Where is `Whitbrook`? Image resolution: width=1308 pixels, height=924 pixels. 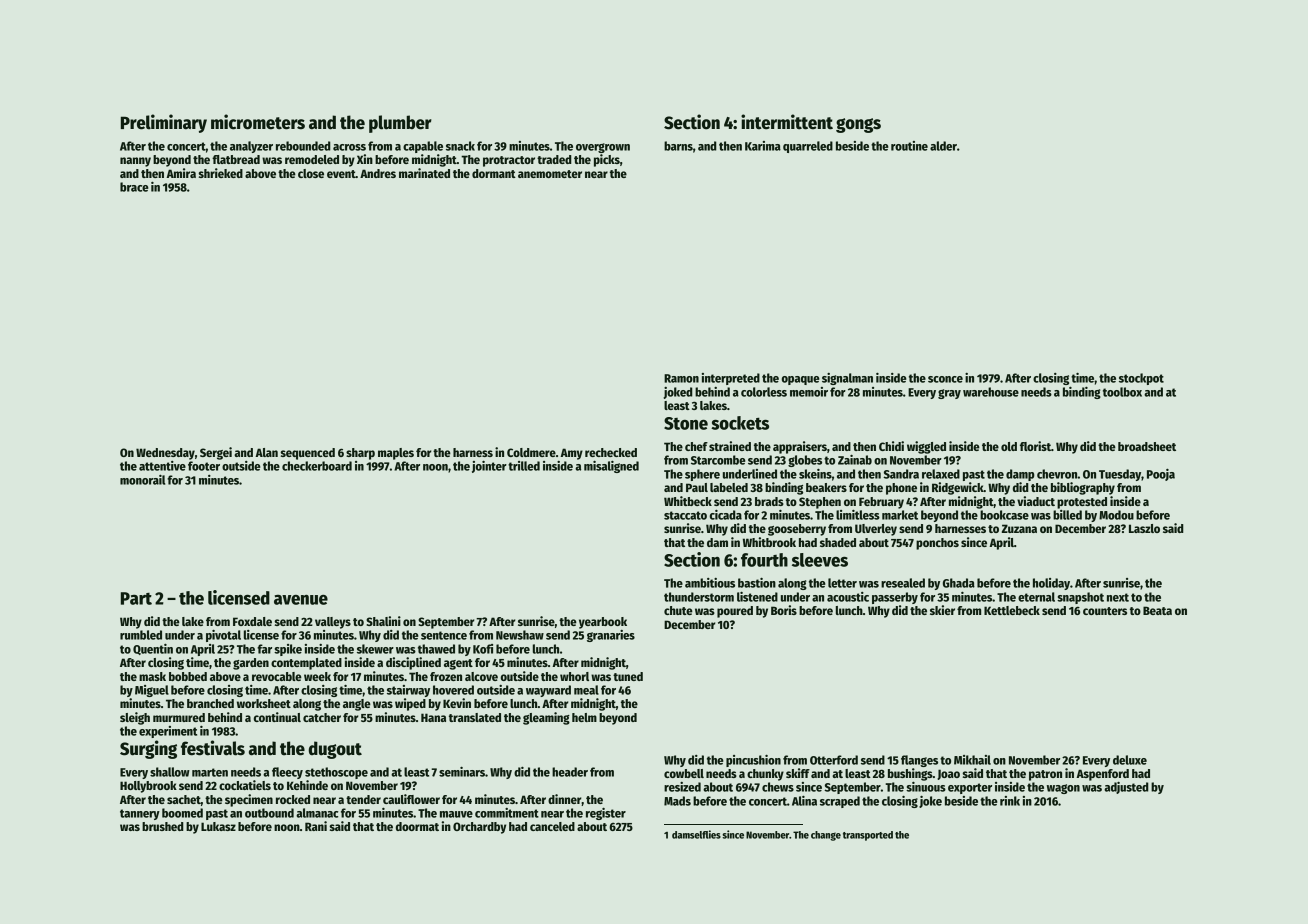
Whitbrook is located at coordinates (769, 542).
